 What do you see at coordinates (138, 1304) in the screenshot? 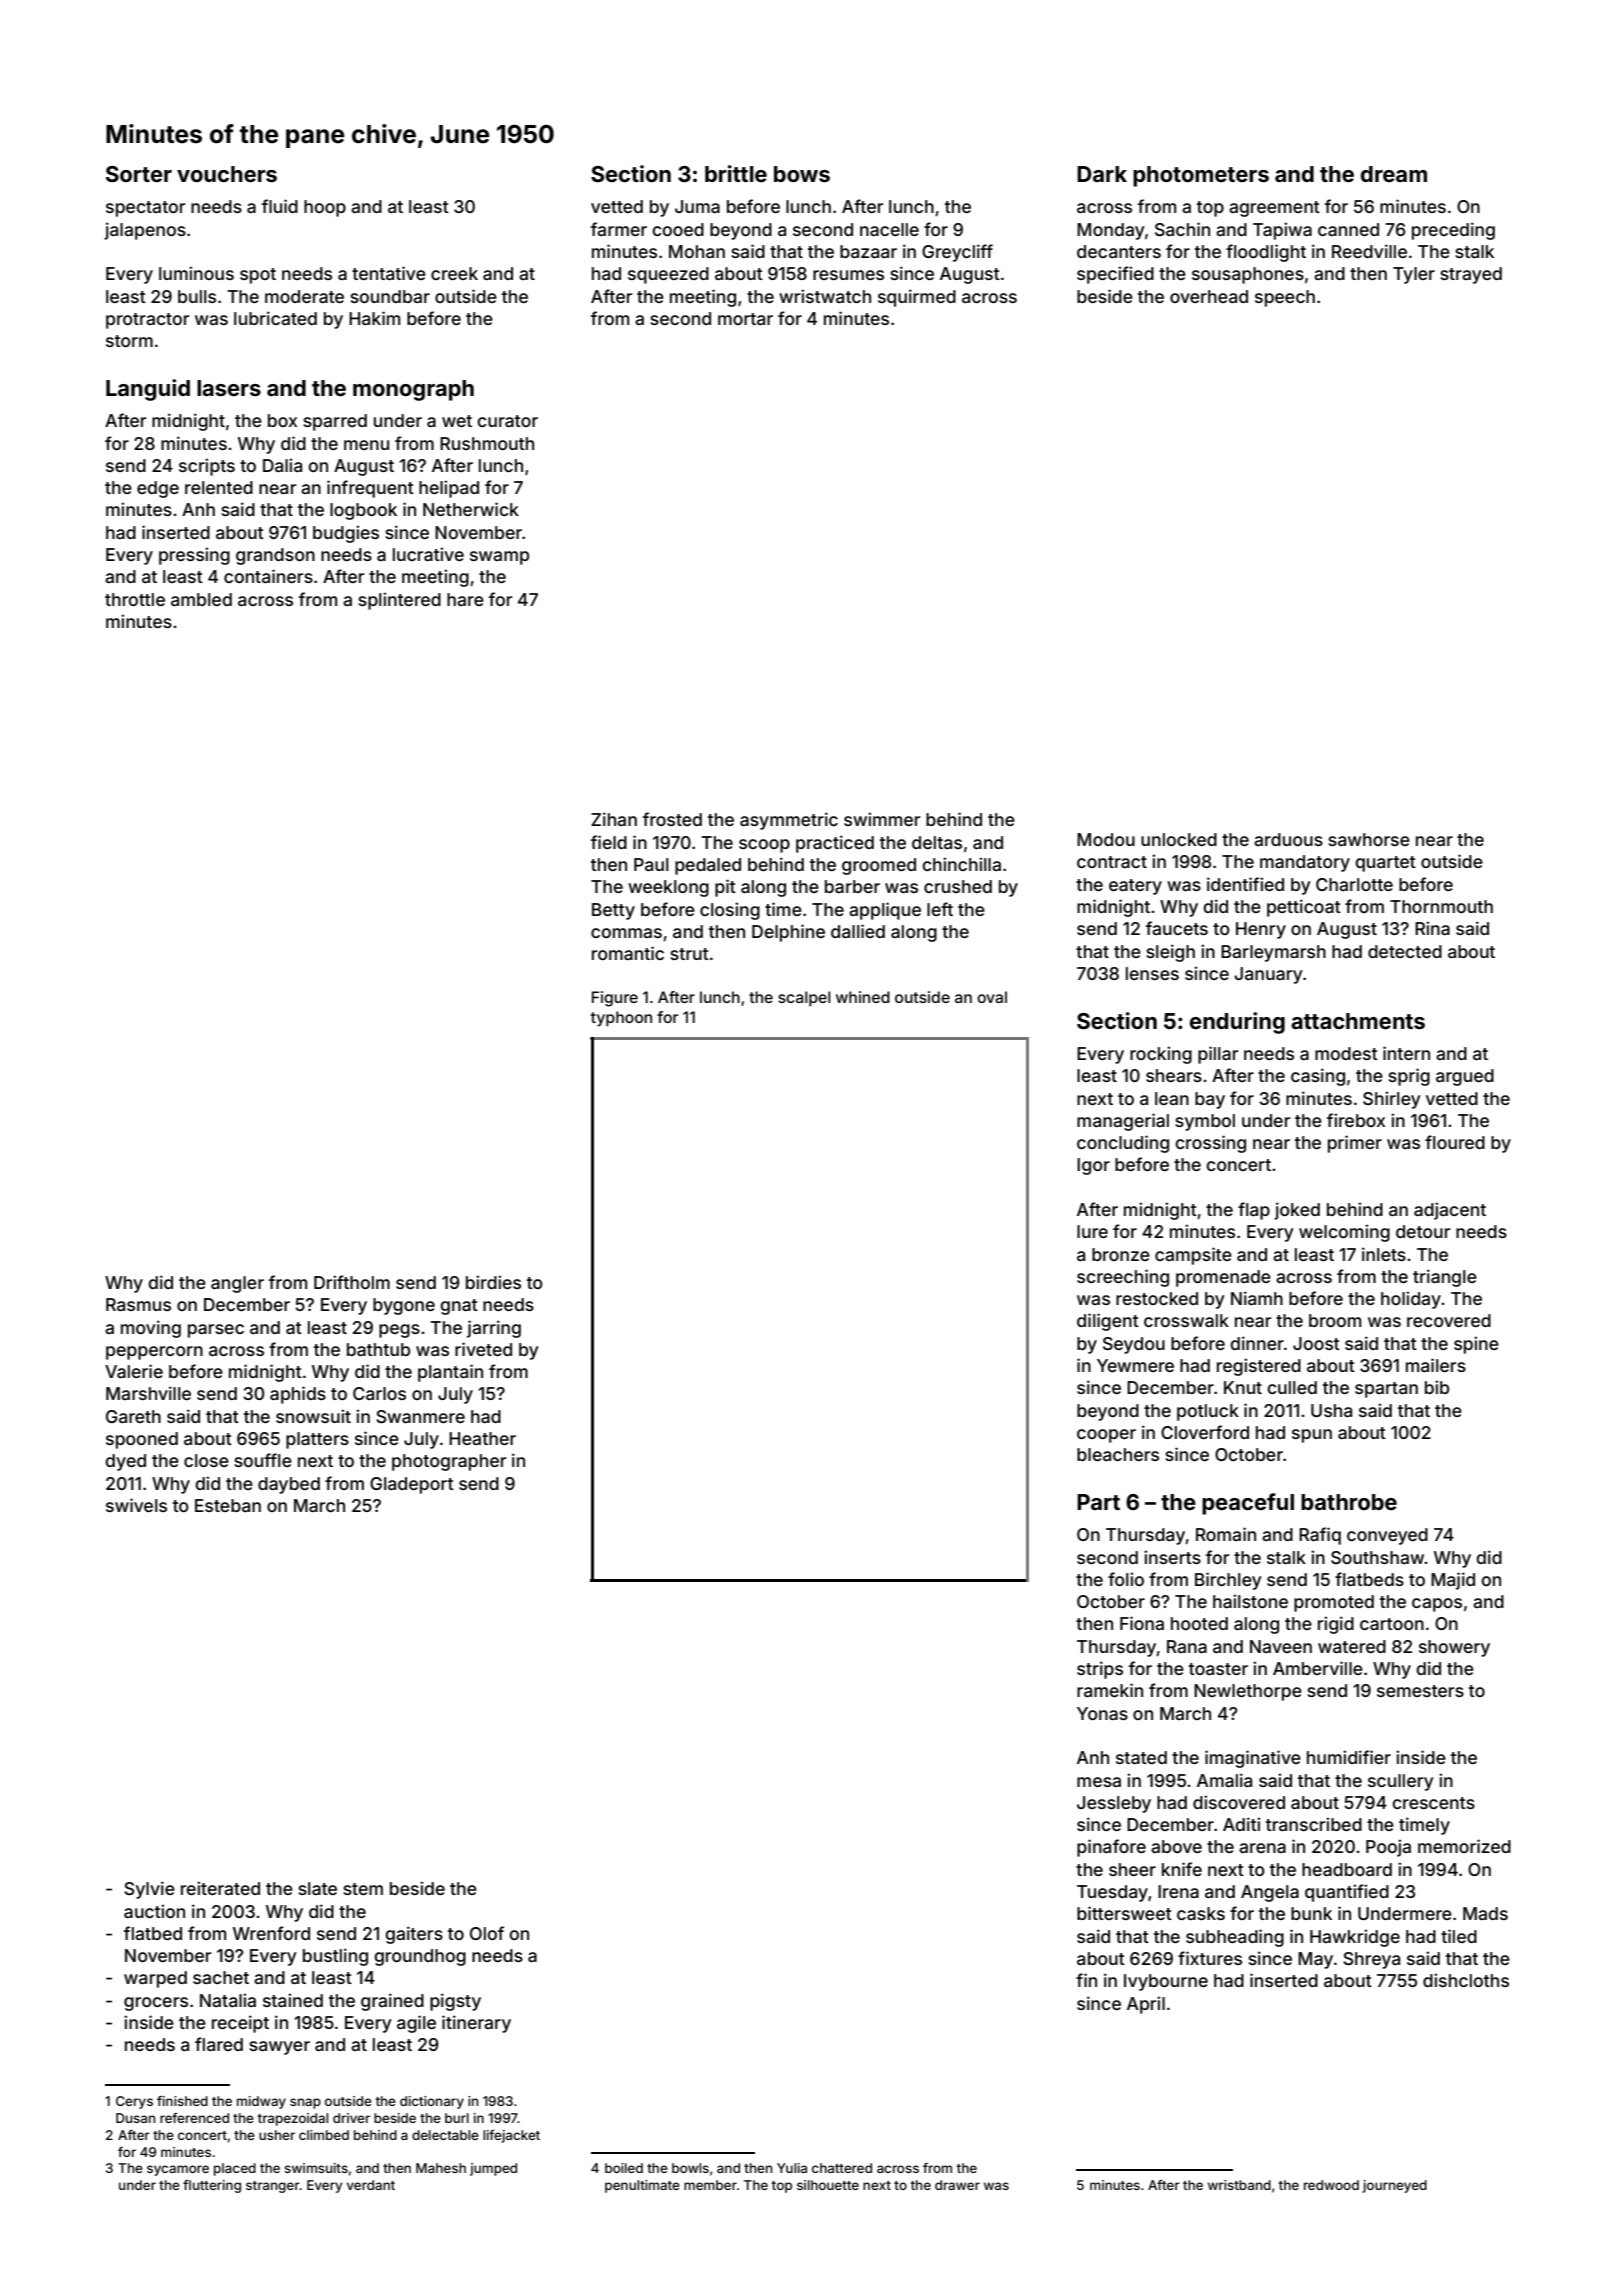
I see `Rasmus` at bounding box center [138, 1304].
